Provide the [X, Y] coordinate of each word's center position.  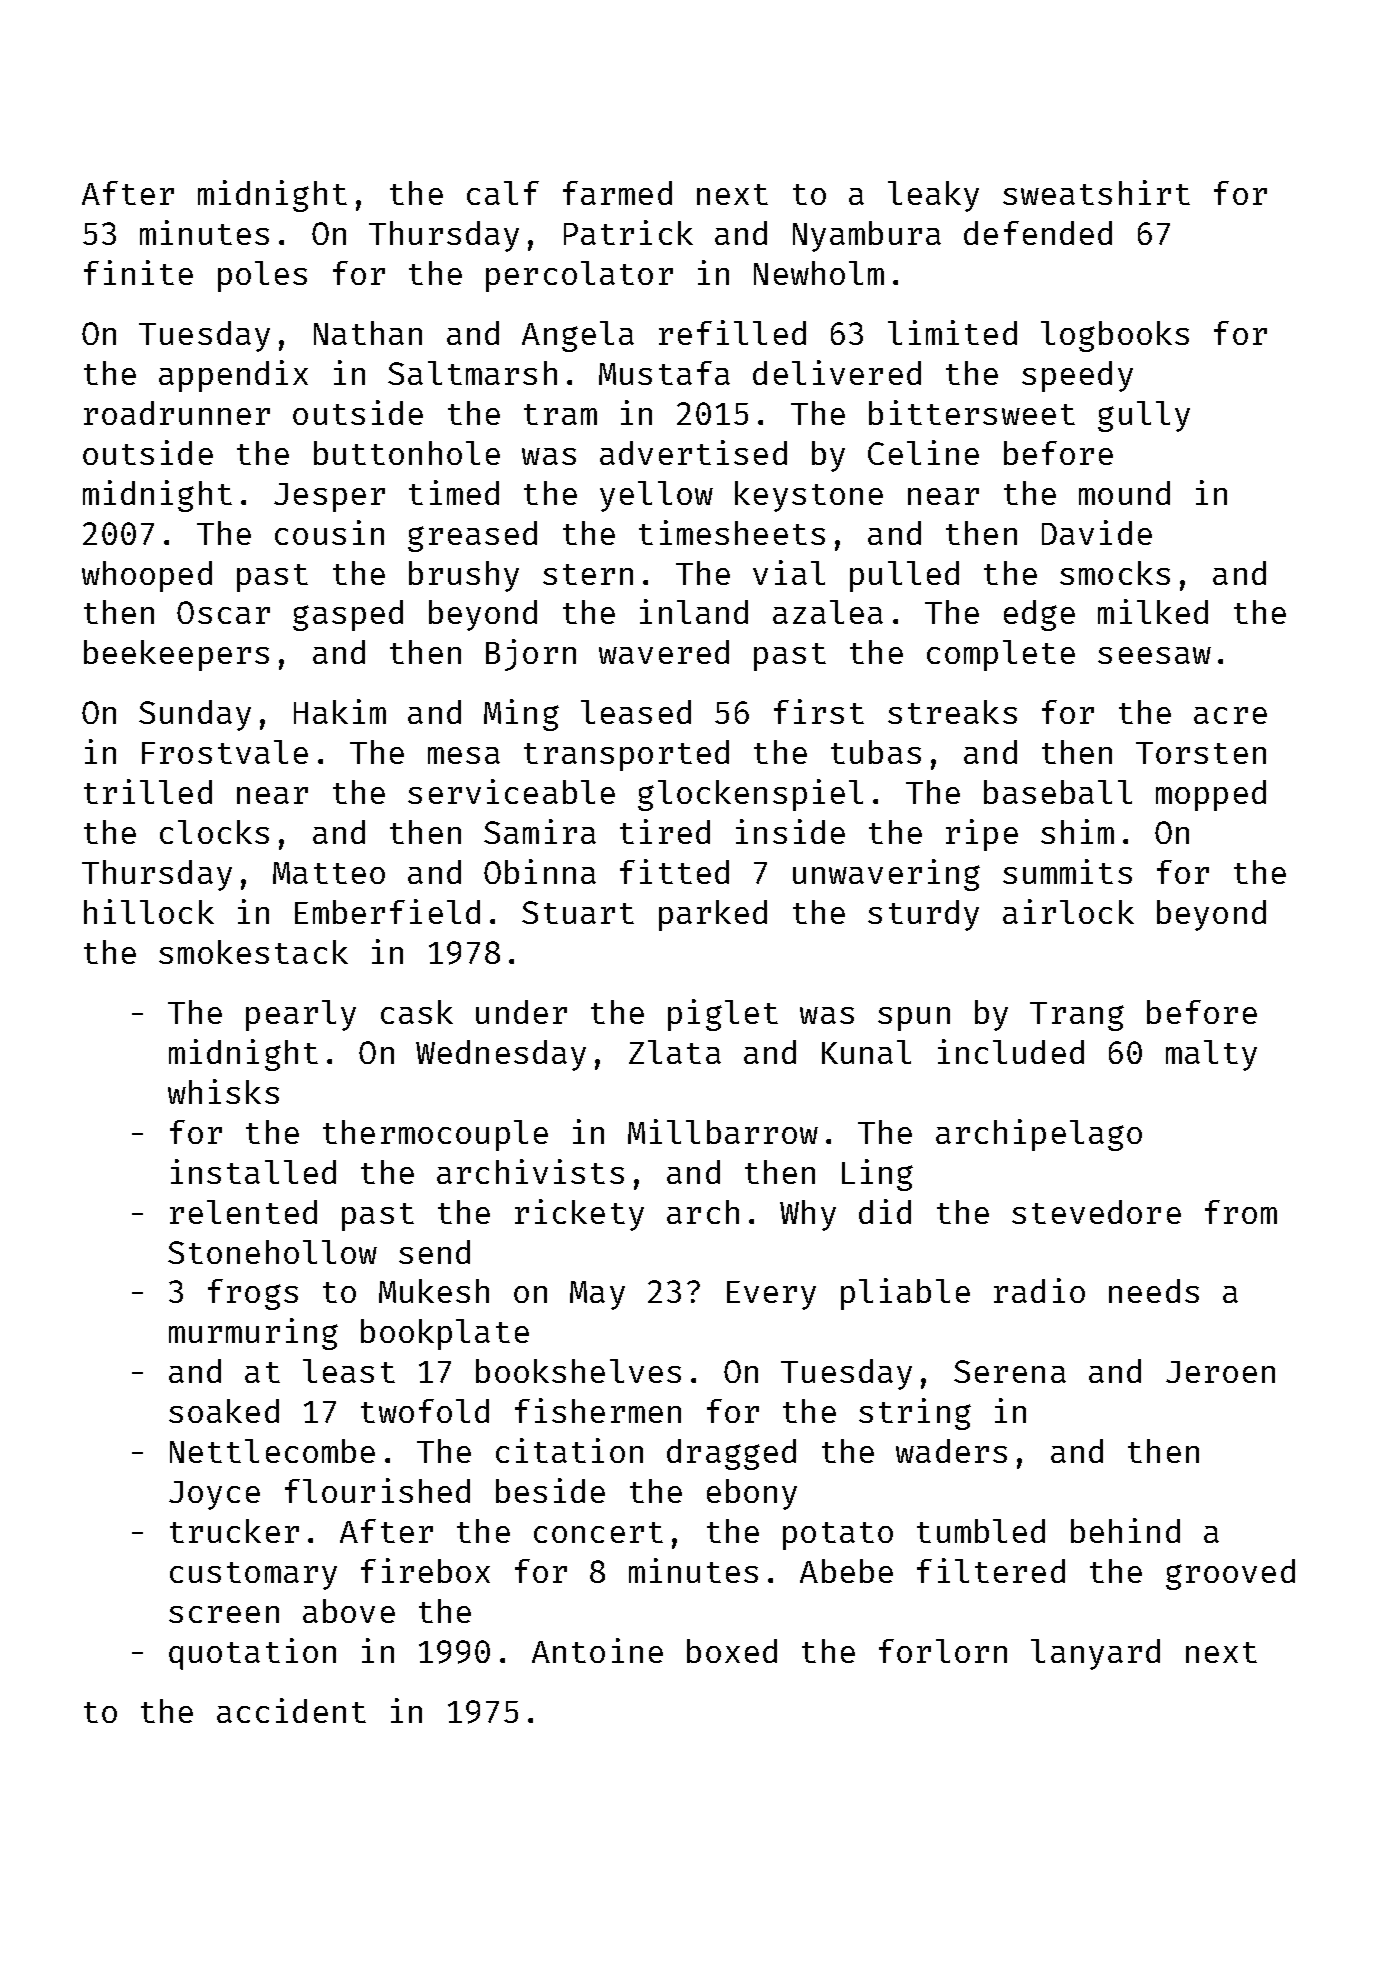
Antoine [597, 1650]
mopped [1211, 795]
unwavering [886, 875]
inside [790, 831]
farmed [617, 193]
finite [138, 272]
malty [1211, 1055]
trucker [234, 1531]
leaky [933, 196]
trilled [148, 791]
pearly [301, 1015]
